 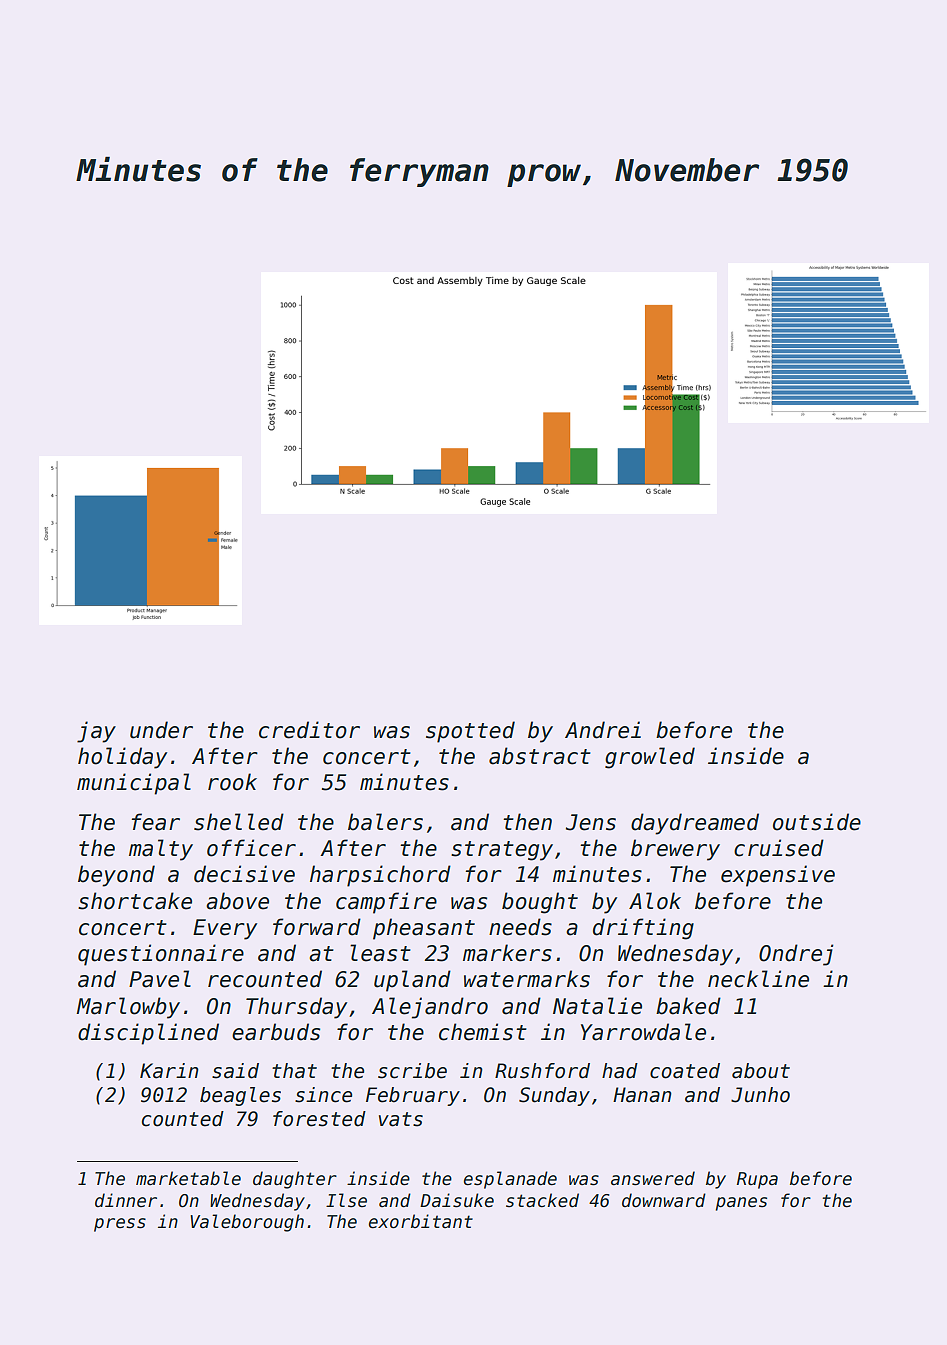 What do you see at coordinates (655, 901) in the screenshot?
I see `Alok` at bounding box center [655, 901].
